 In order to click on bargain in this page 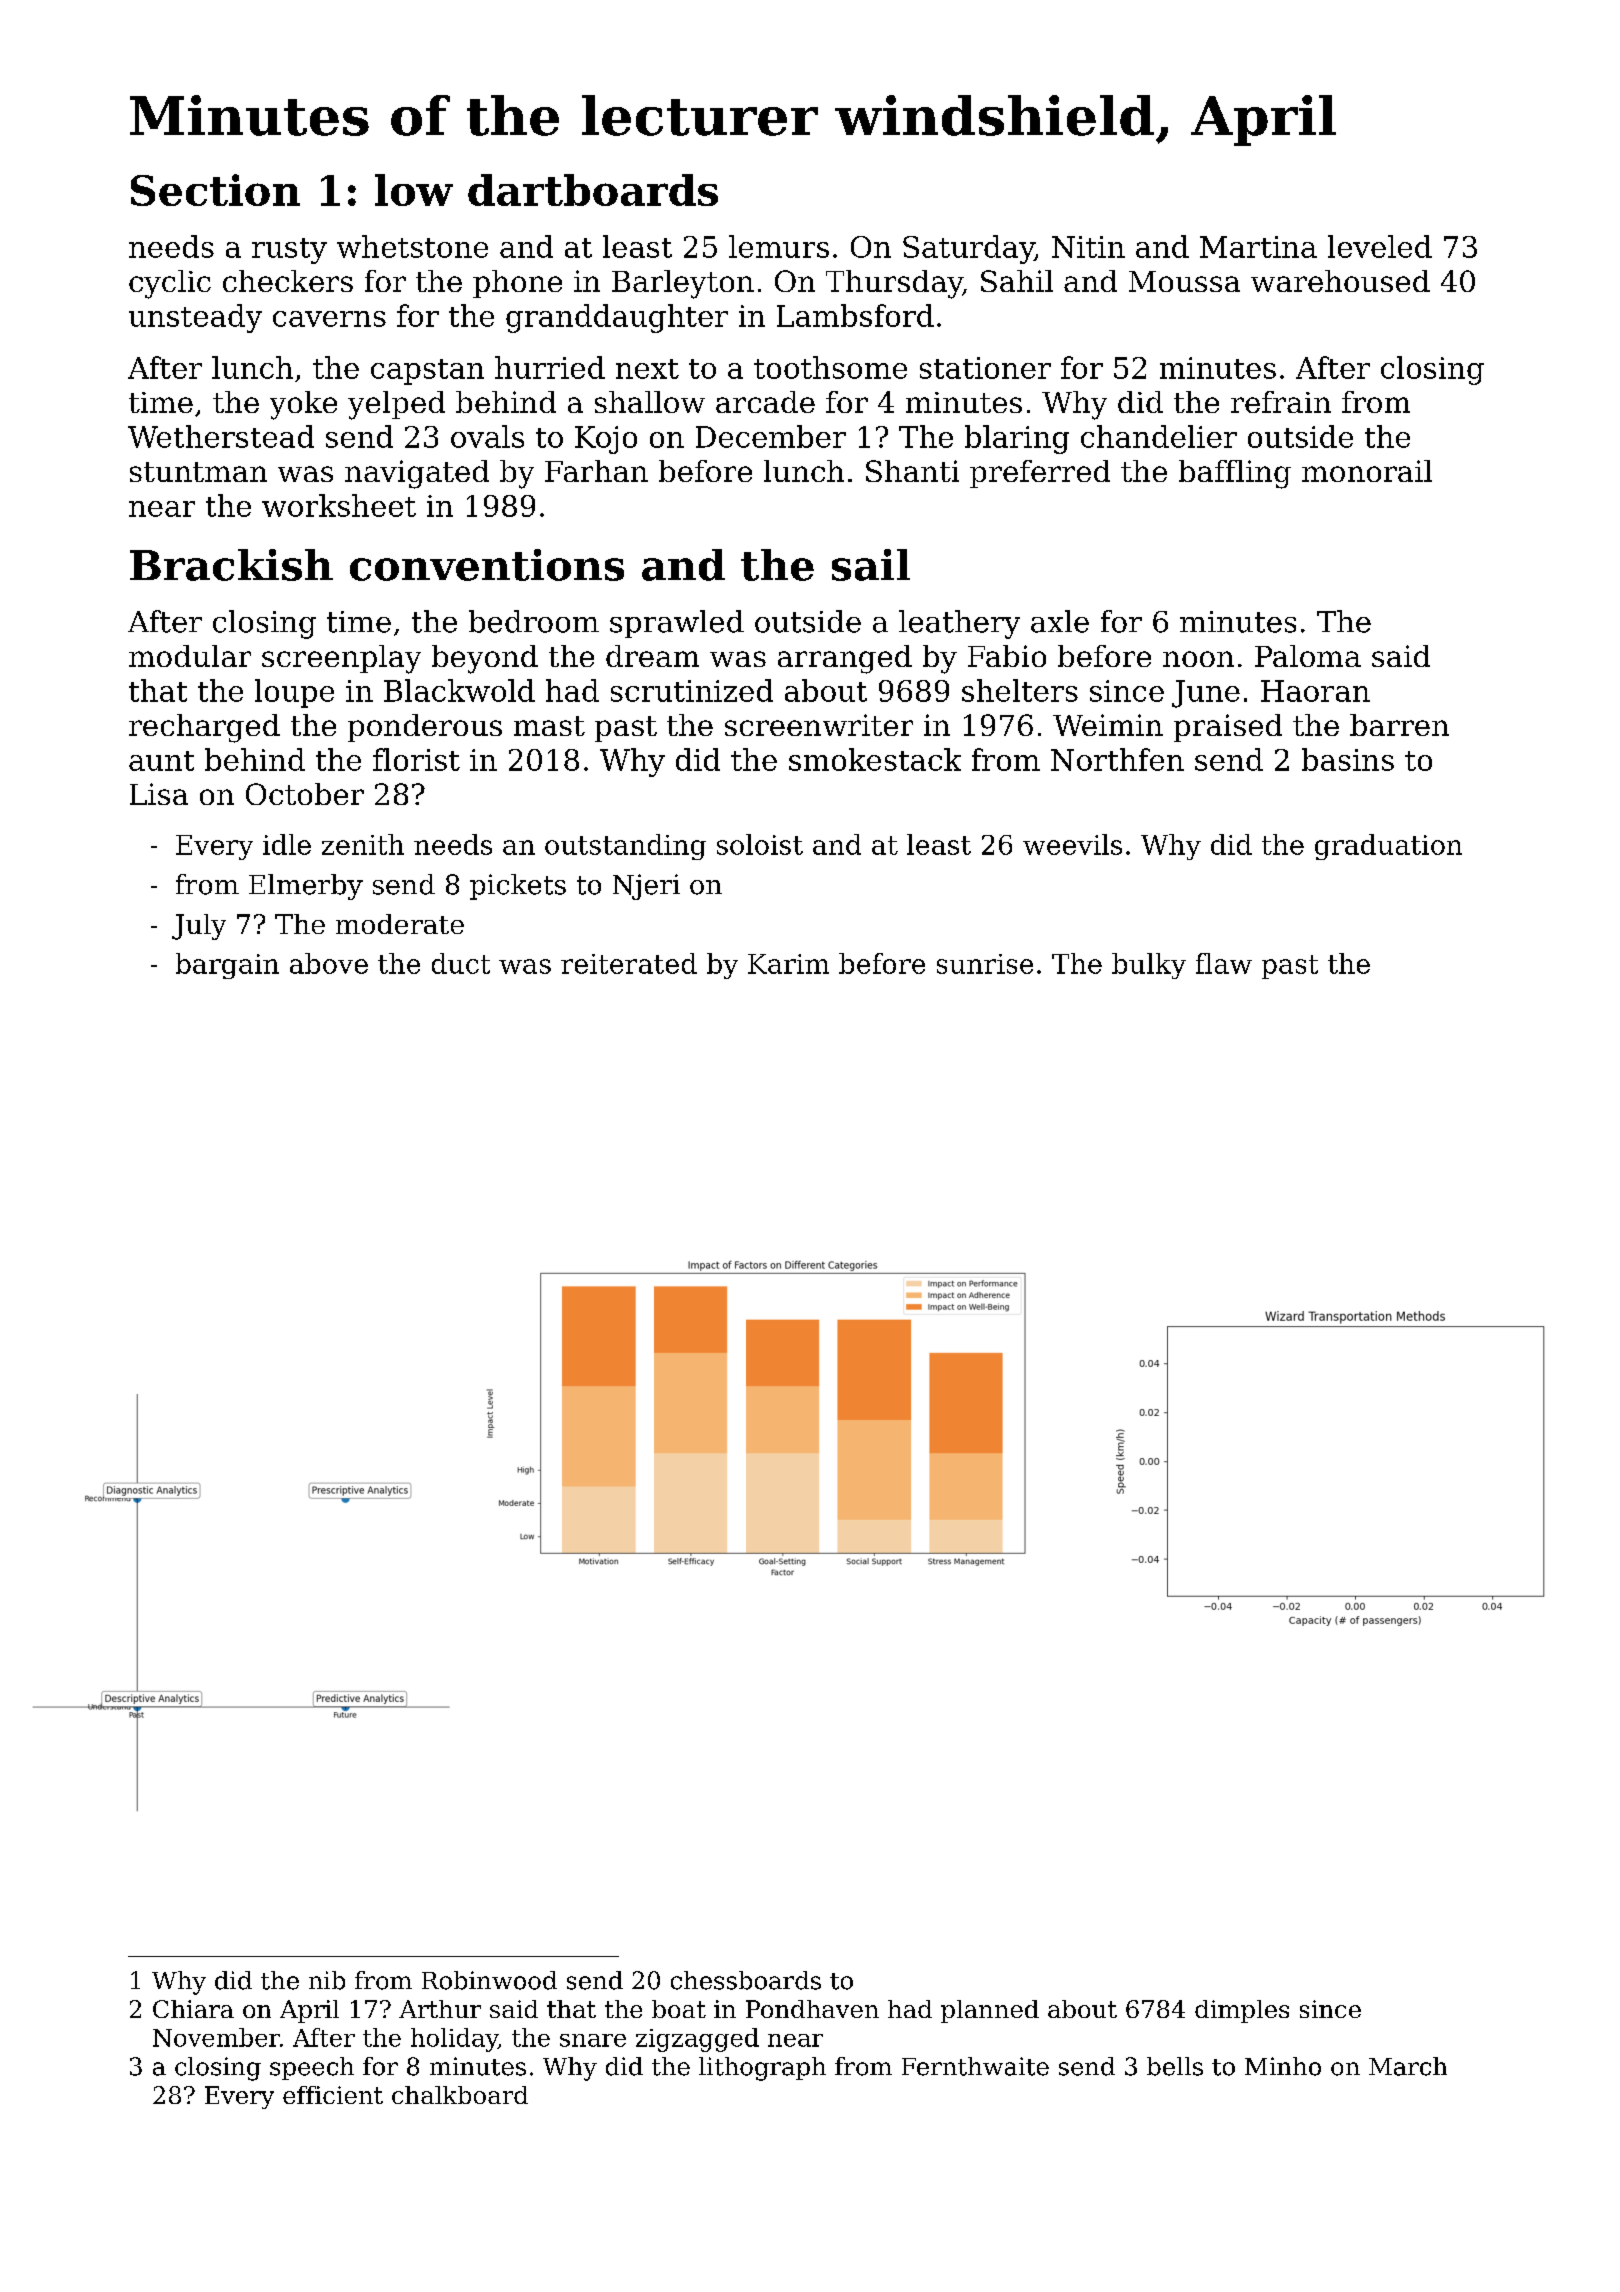, I will do `click(227, 966)`.
